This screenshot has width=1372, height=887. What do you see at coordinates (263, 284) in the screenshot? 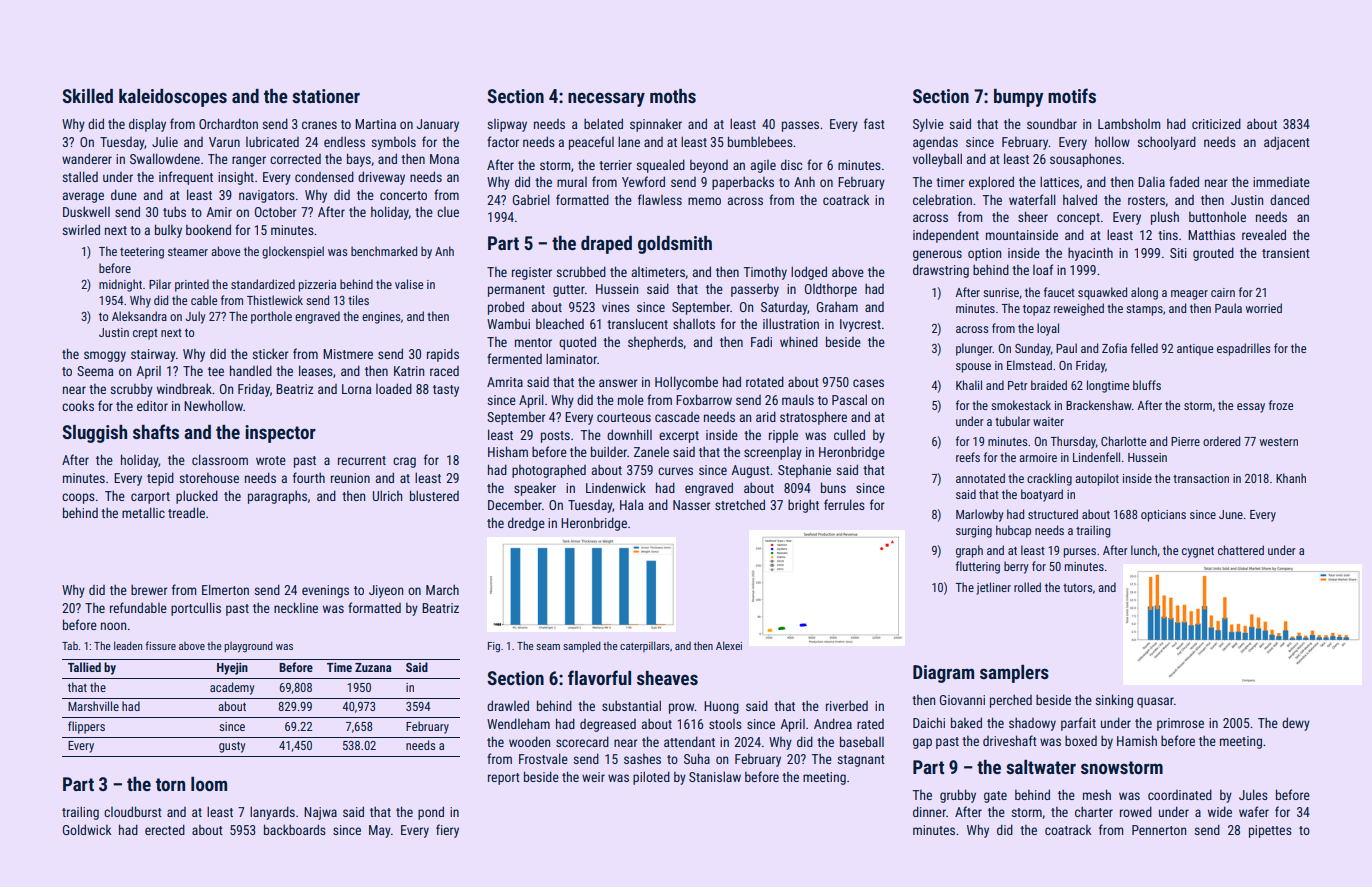
I see `standardized` at bounding box center [263, 284].
